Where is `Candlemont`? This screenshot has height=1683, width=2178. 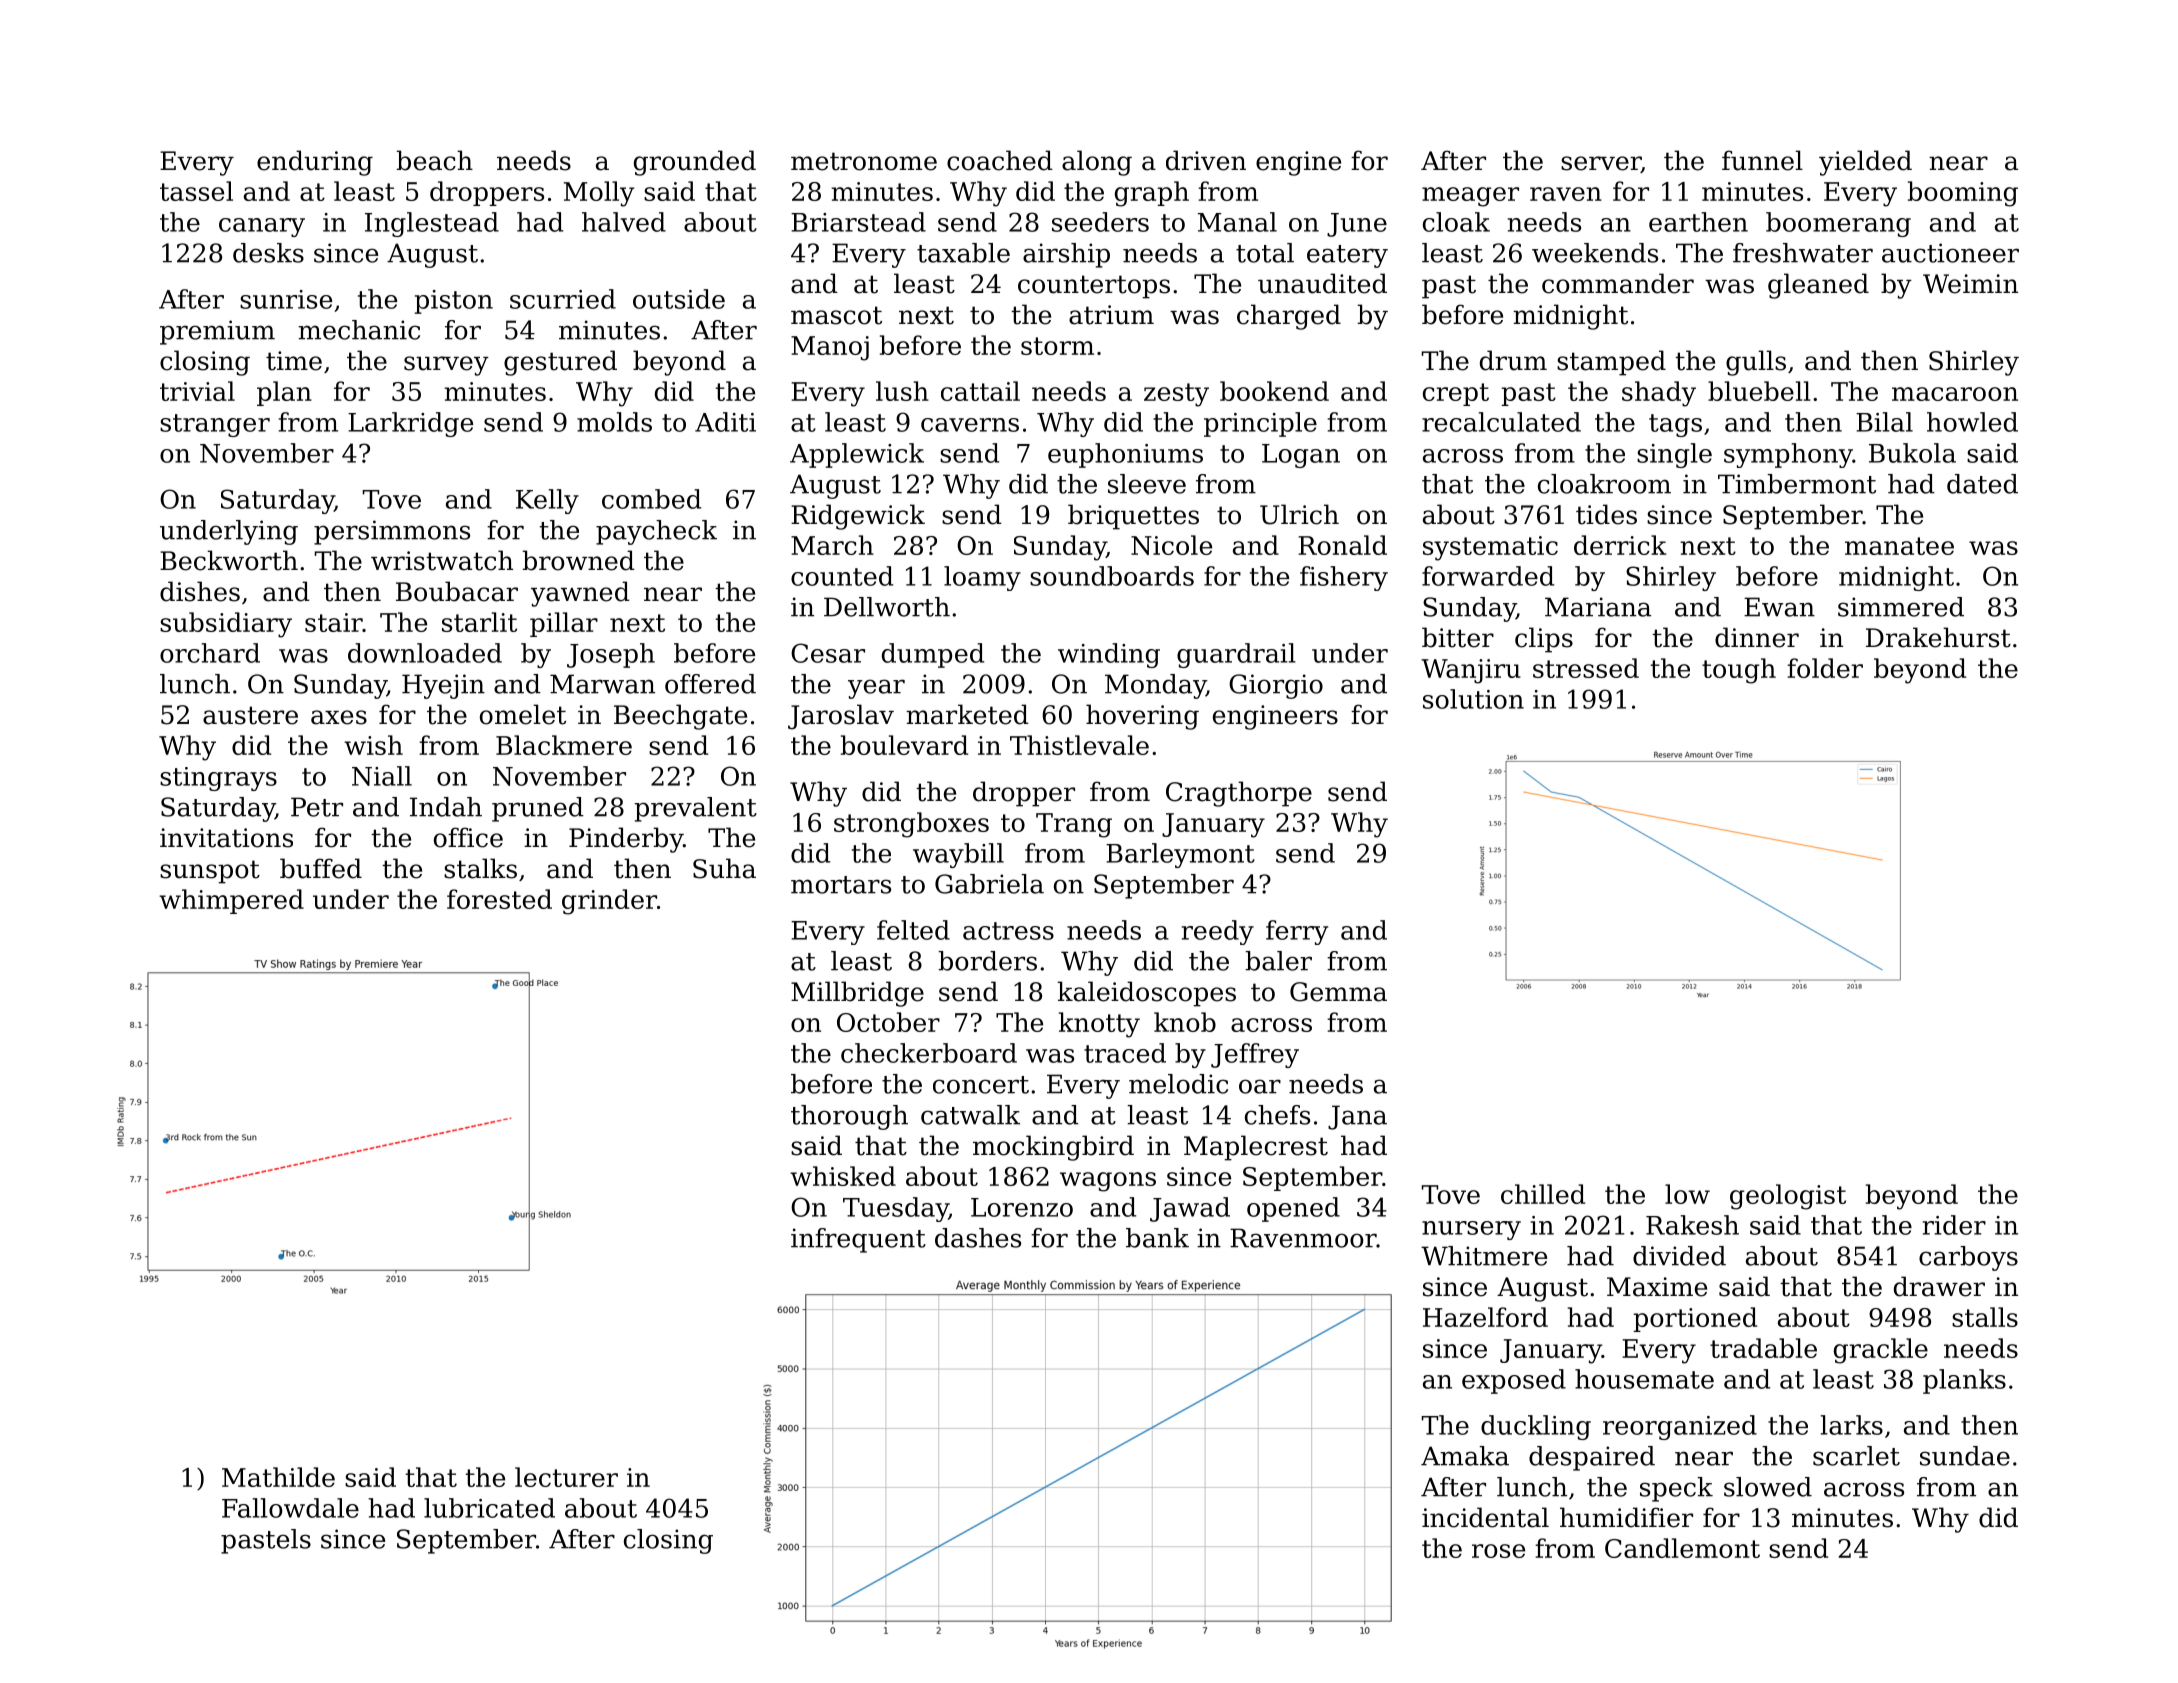
Candlemont is located at coordinates (1682, 1548).
